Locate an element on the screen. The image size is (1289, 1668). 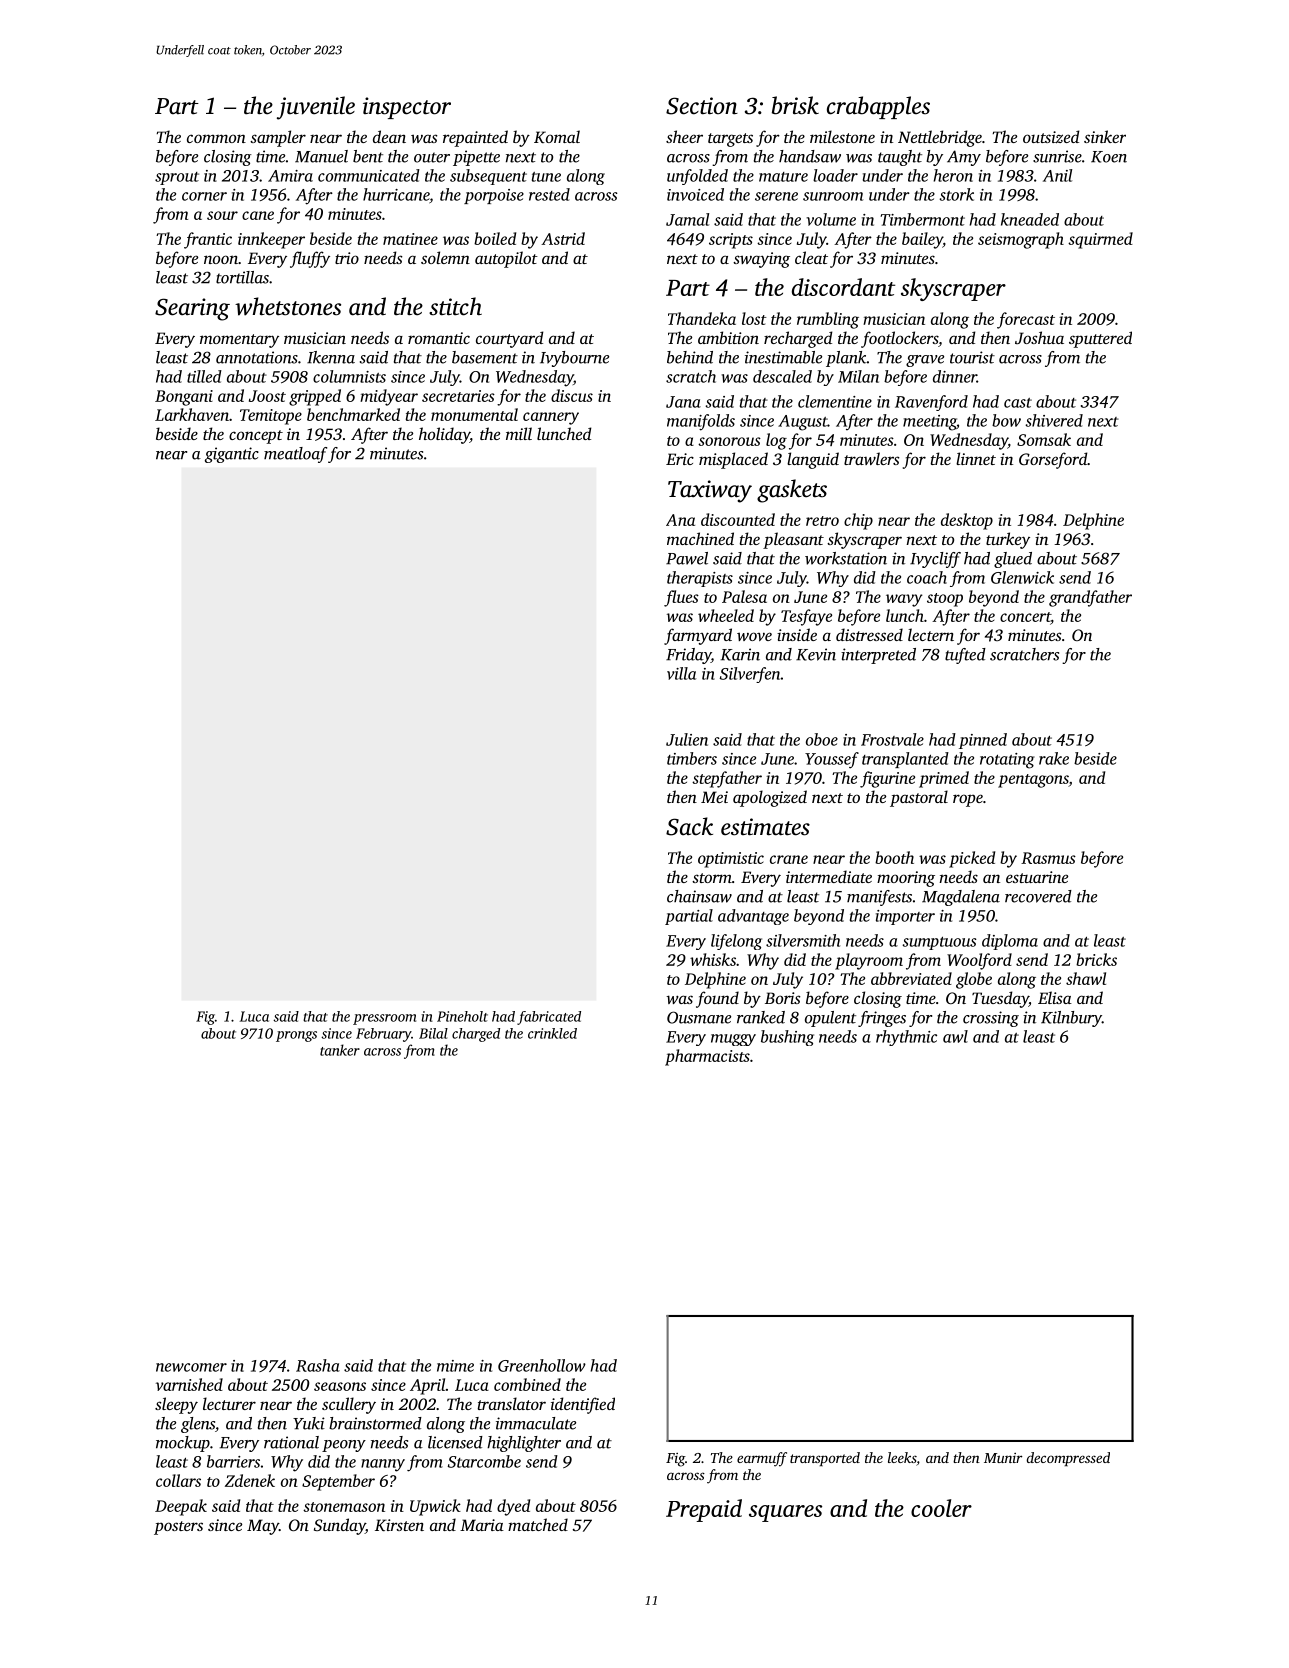
desktop is located at coordinates (967, 521).
